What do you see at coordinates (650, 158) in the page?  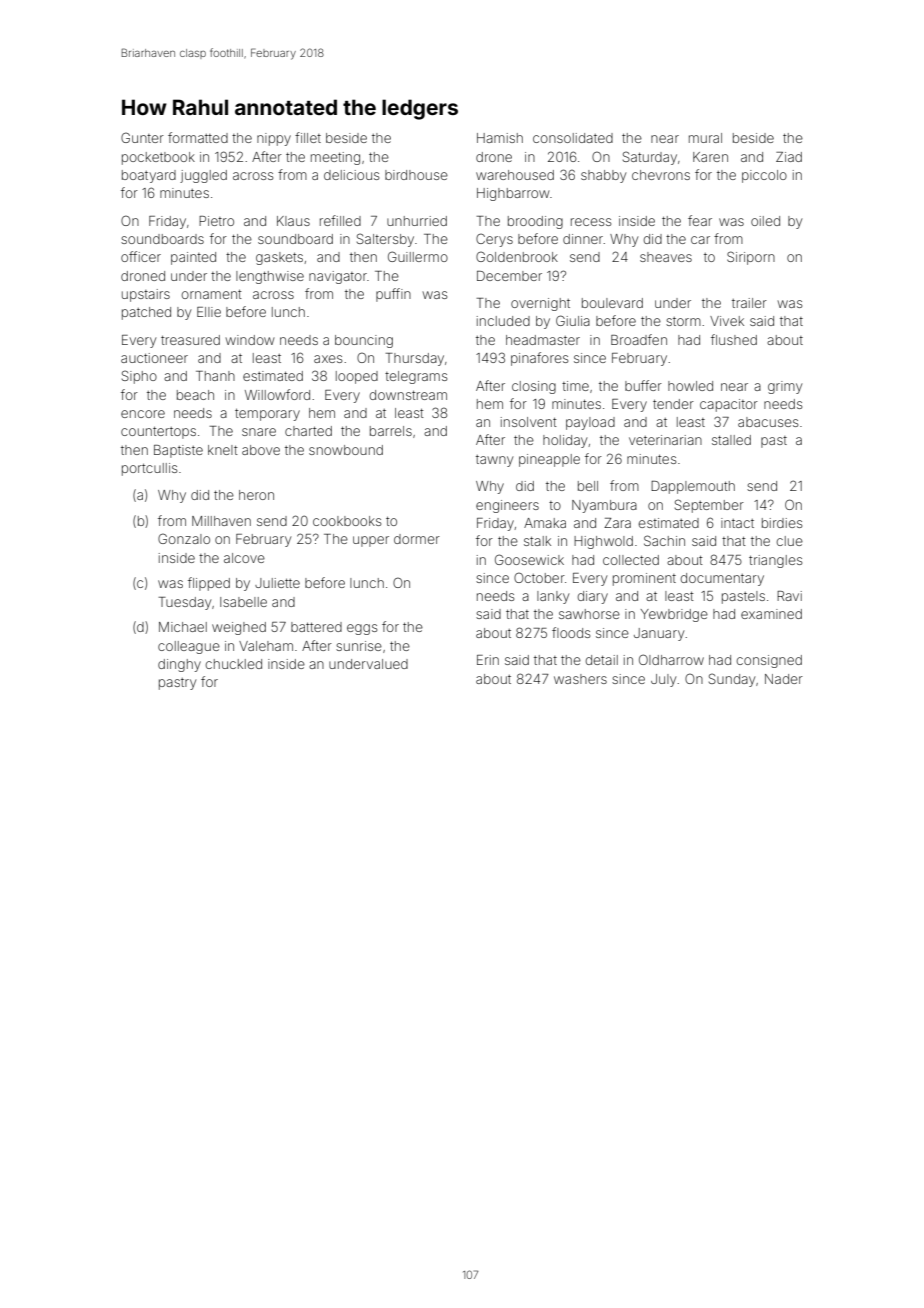 I see `Saturday` at bounding box center [650, 158].
